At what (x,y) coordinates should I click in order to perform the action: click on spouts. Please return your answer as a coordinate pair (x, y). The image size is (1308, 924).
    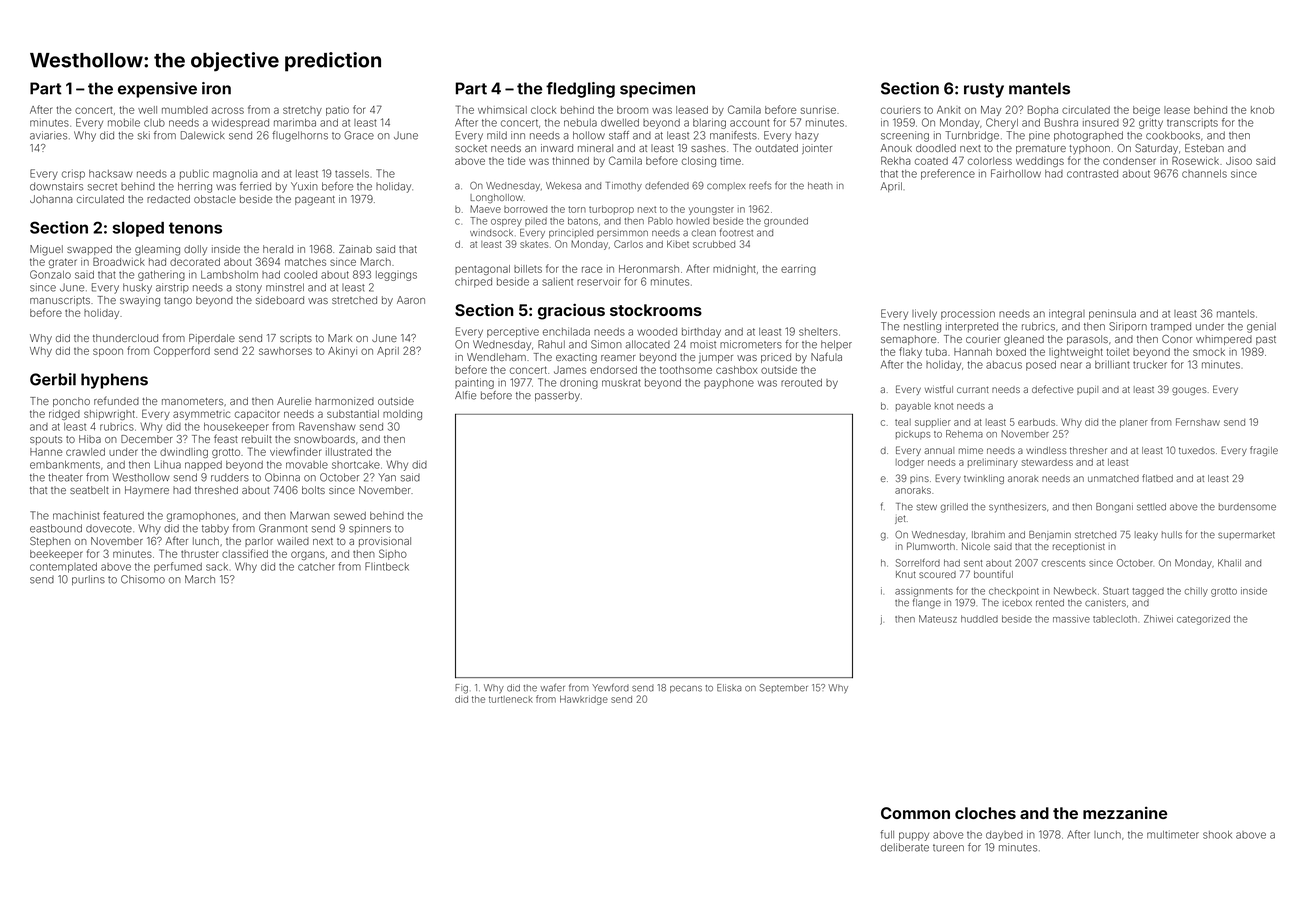
    Looking at the image, I should click on (46, 440).
